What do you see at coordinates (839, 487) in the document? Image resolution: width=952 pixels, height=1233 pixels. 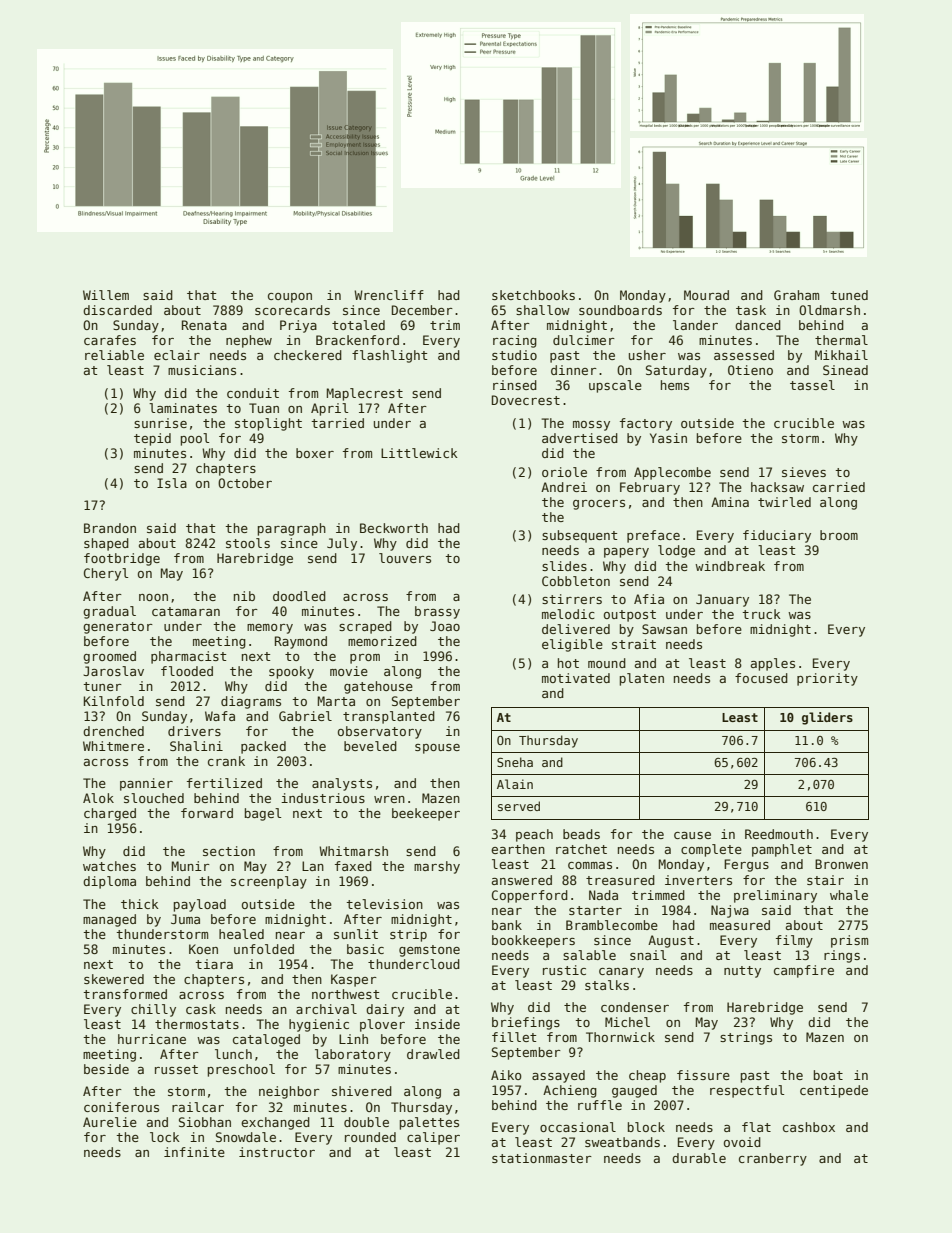 I see `carried` at bounding box center [839, 487].
